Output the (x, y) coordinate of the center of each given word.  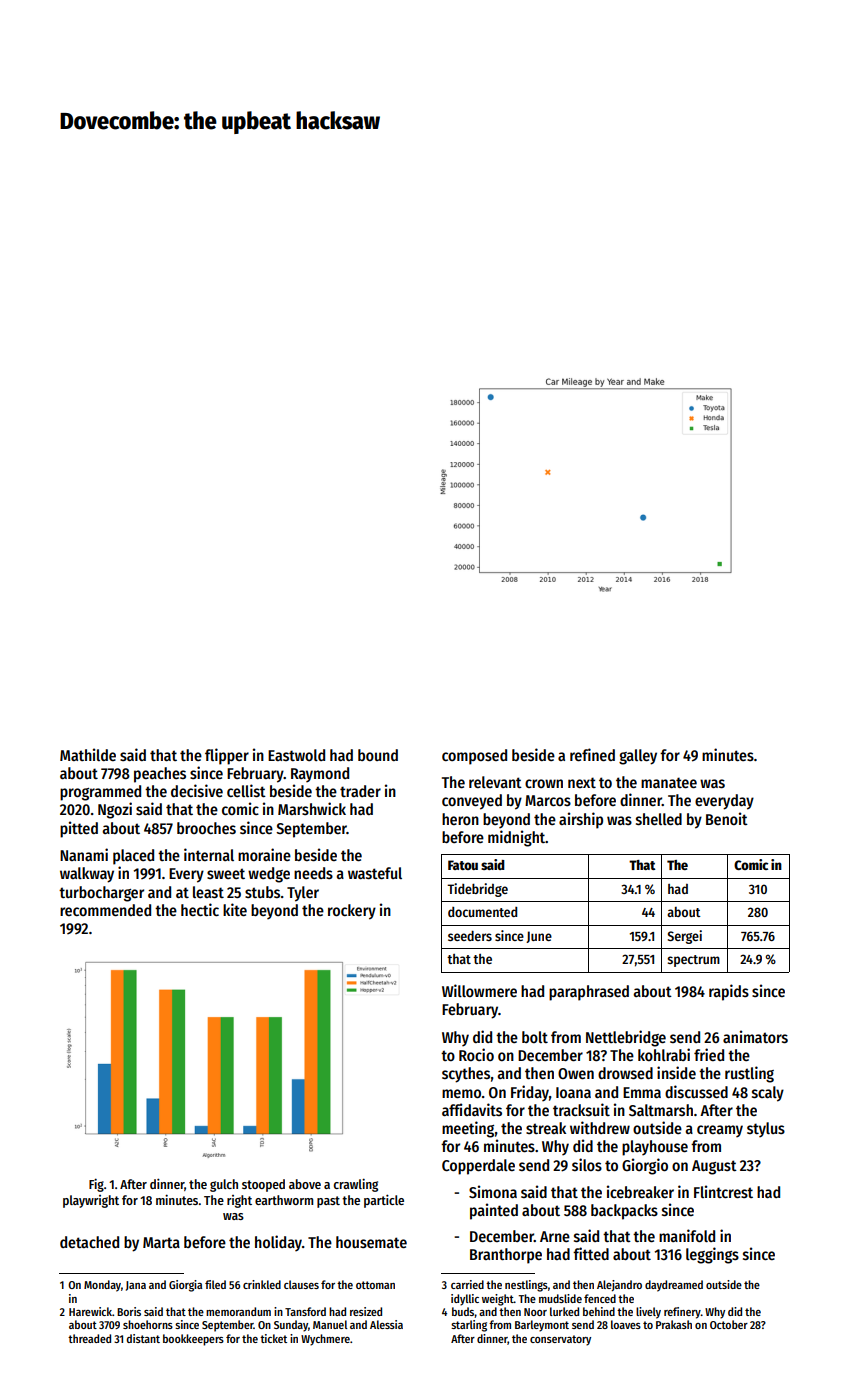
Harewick (90, 1311)
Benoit (727, 818)
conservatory (560, 1340)
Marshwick (312, 808)
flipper (227, 756)
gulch (224, 1185)
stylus (766, 1130)
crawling (356, 1185)
